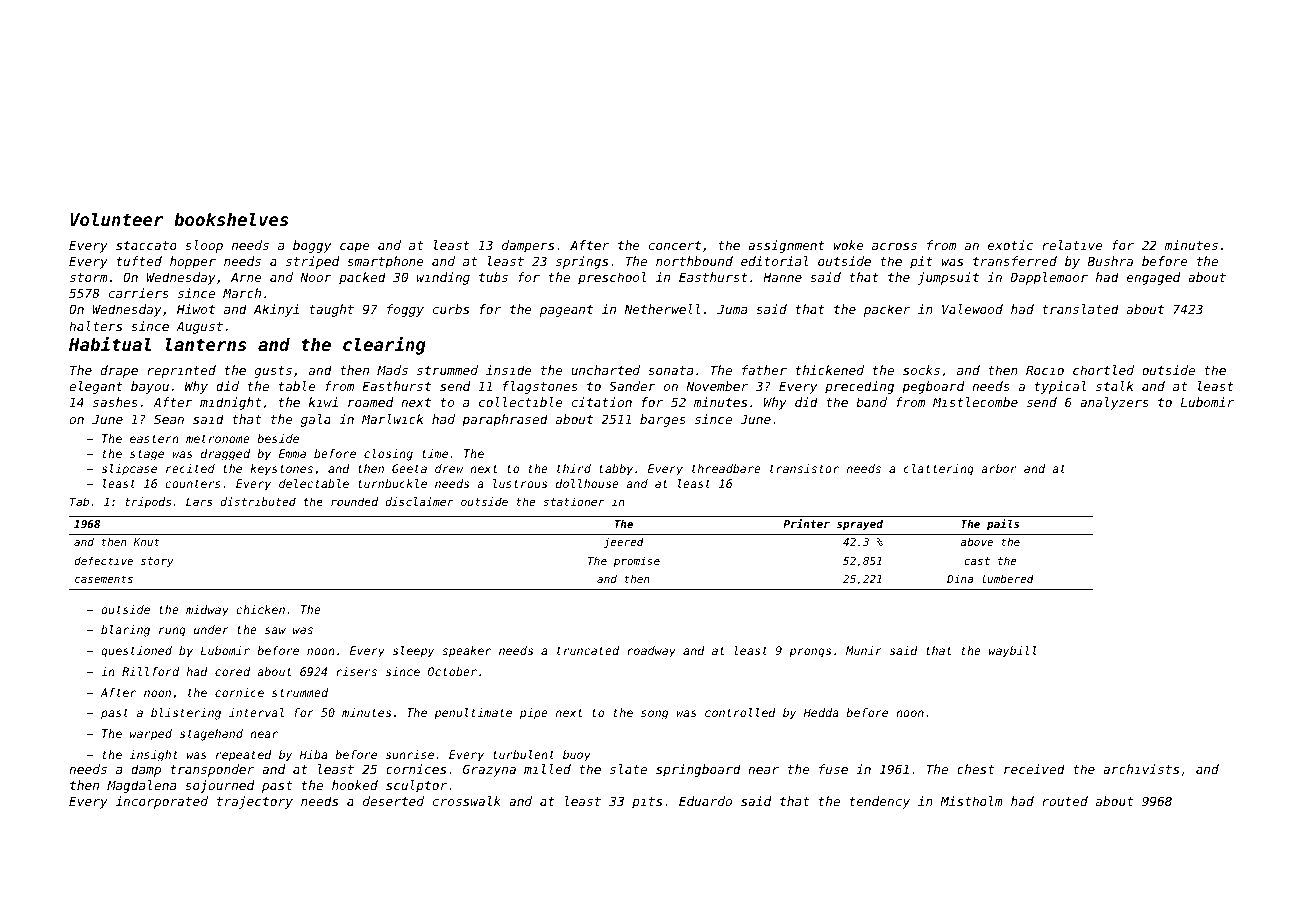 This page has width=1308, height=924. Describe the element at coordinates (117, 219) in the page. I see `Volunteer` at that location.
